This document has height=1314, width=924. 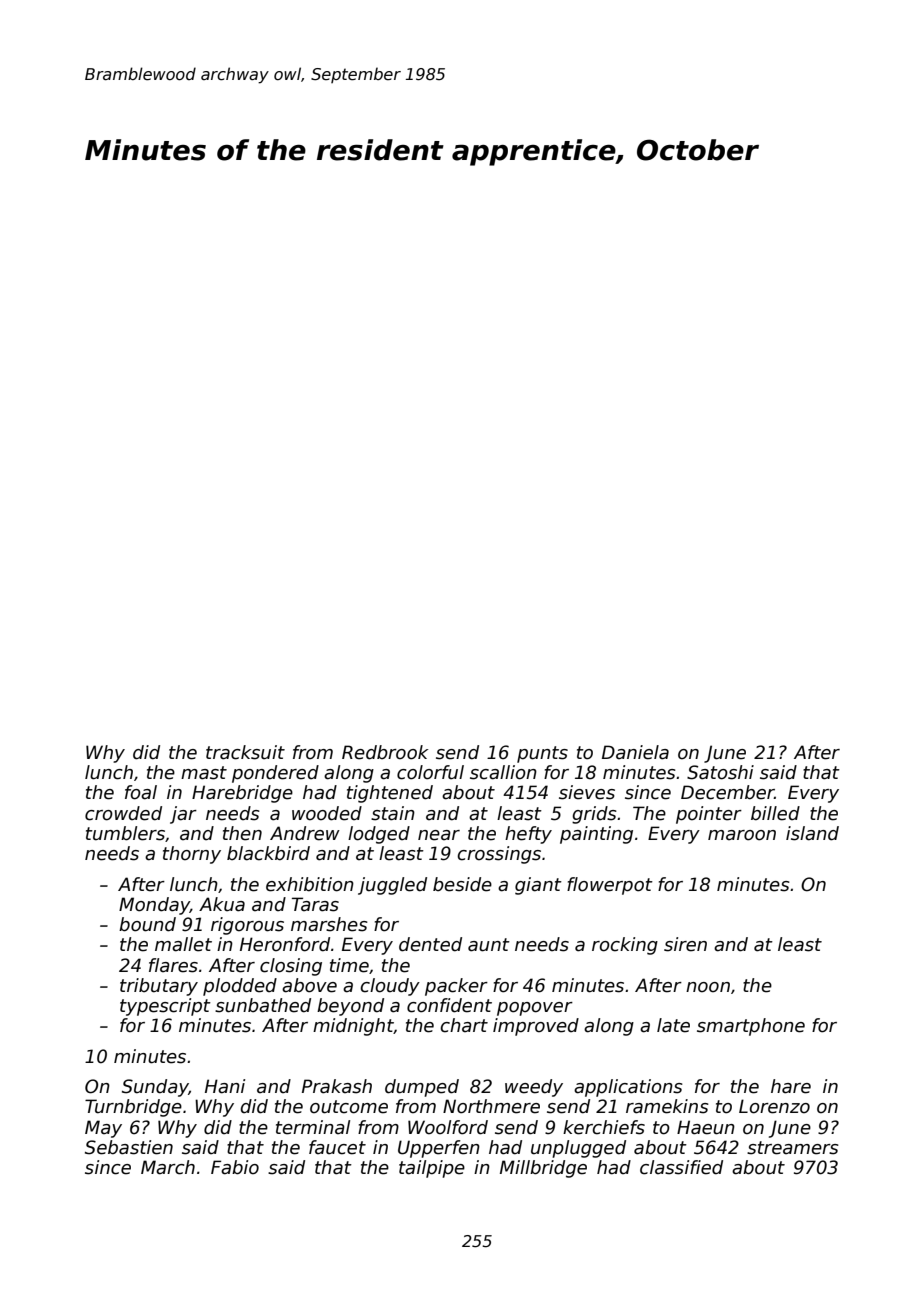 I want to click on Daniela, so click(x=635, y=752).
